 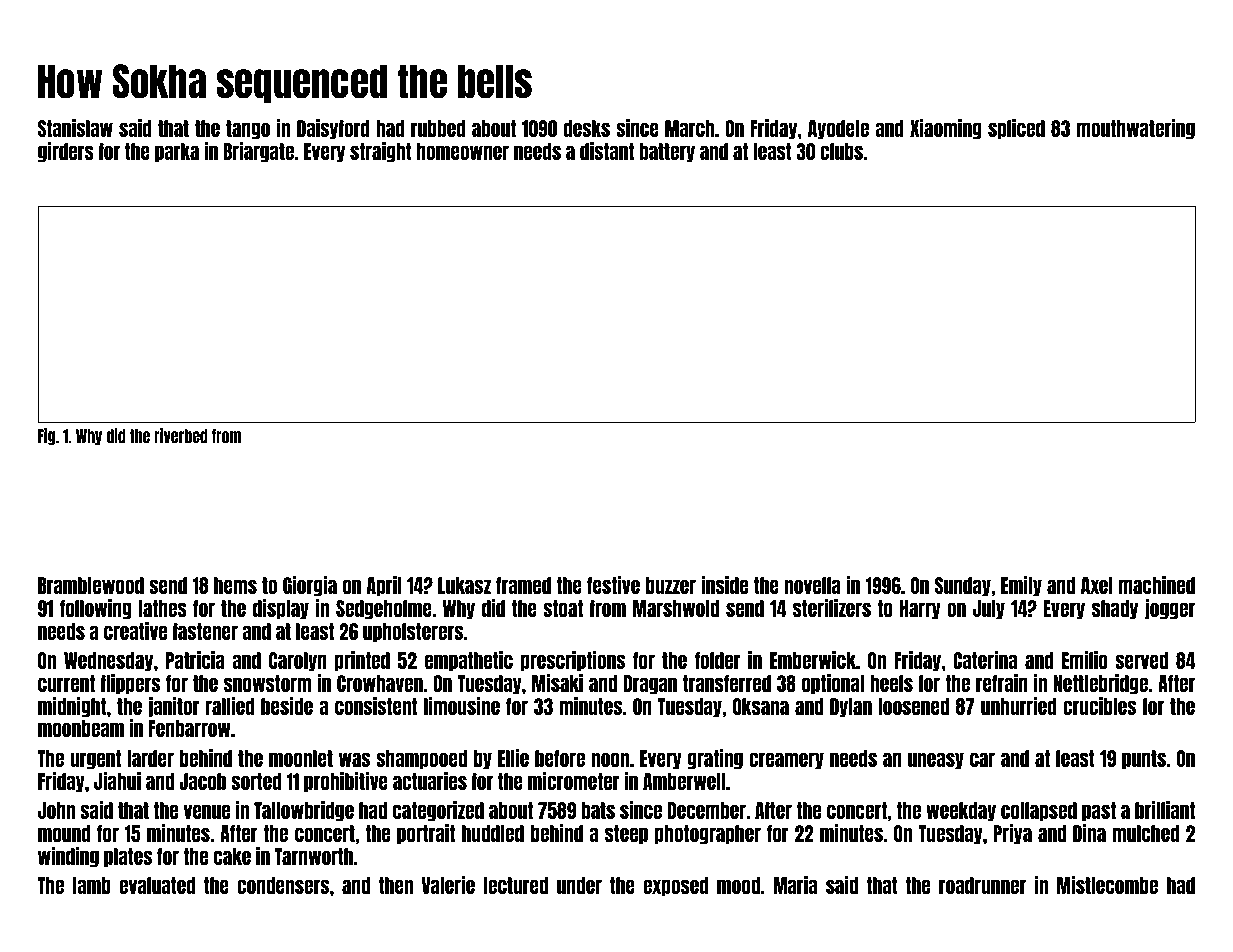 What do you see at coordinates (812, 585) in the screenshot?
I see `novella` at bounding box center [812, 585].
